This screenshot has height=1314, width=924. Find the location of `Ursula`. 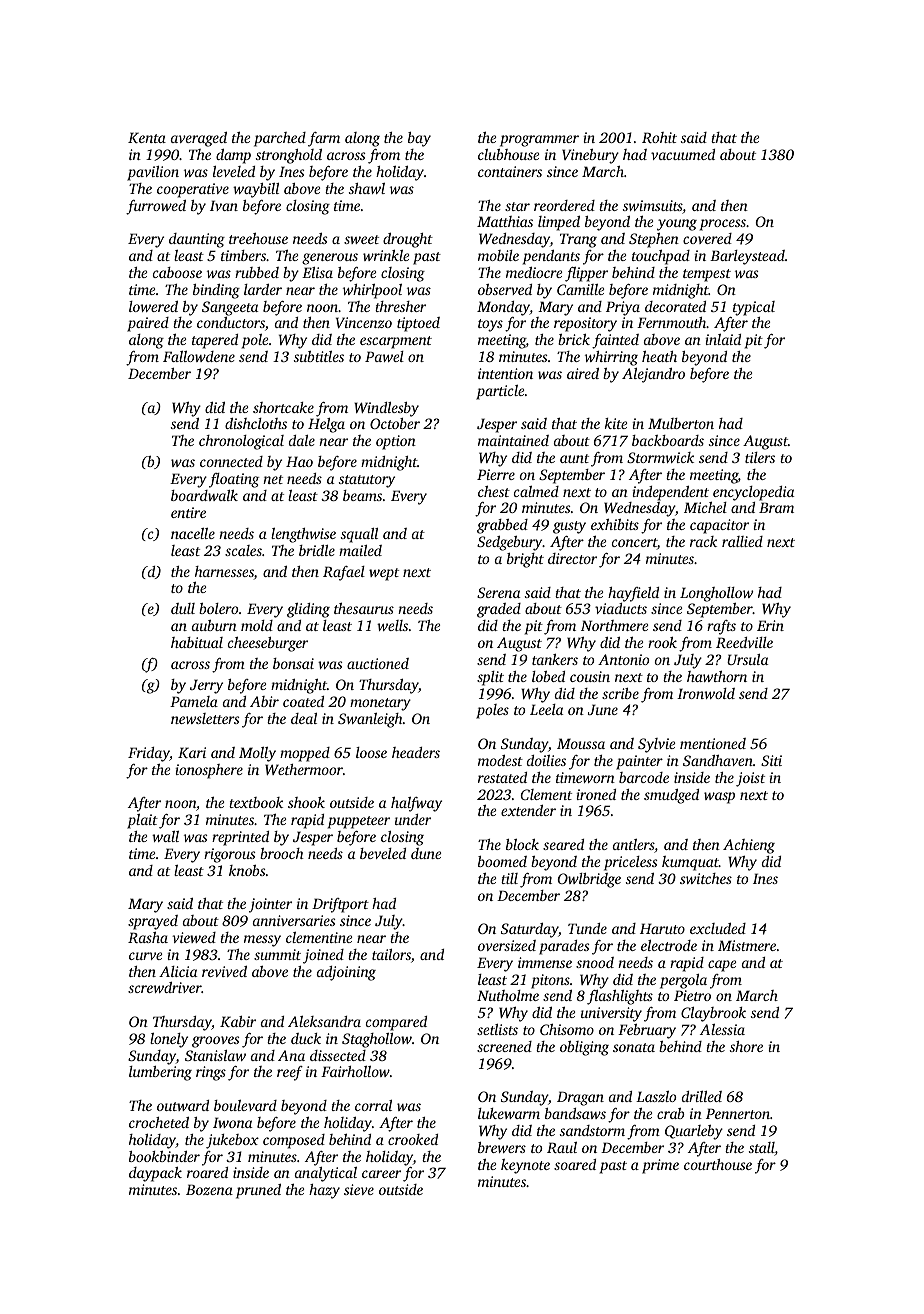

Ursula is located at coordinates (747, 659).
